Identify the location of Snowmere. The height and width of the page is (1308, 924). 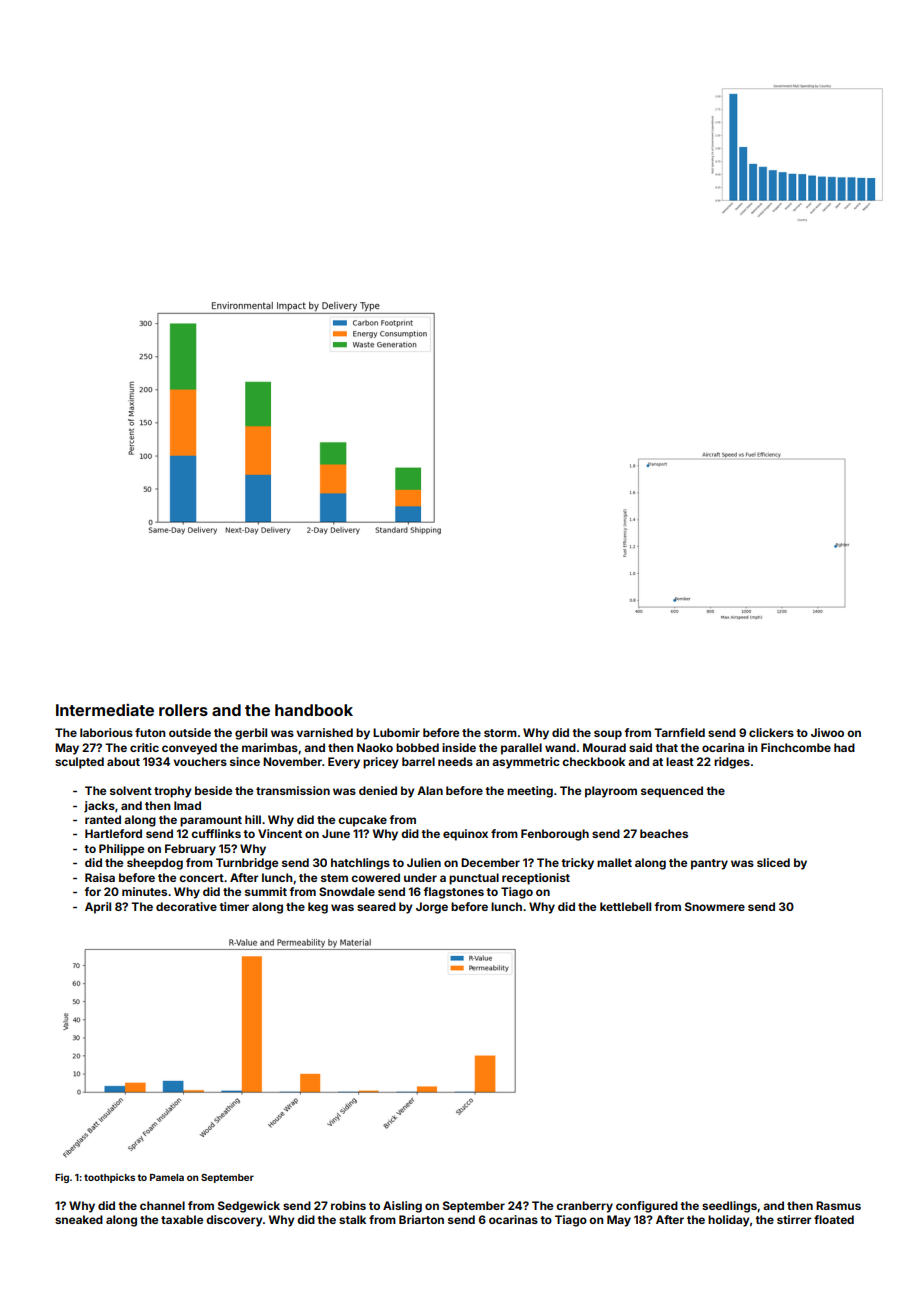
(715, 906).
